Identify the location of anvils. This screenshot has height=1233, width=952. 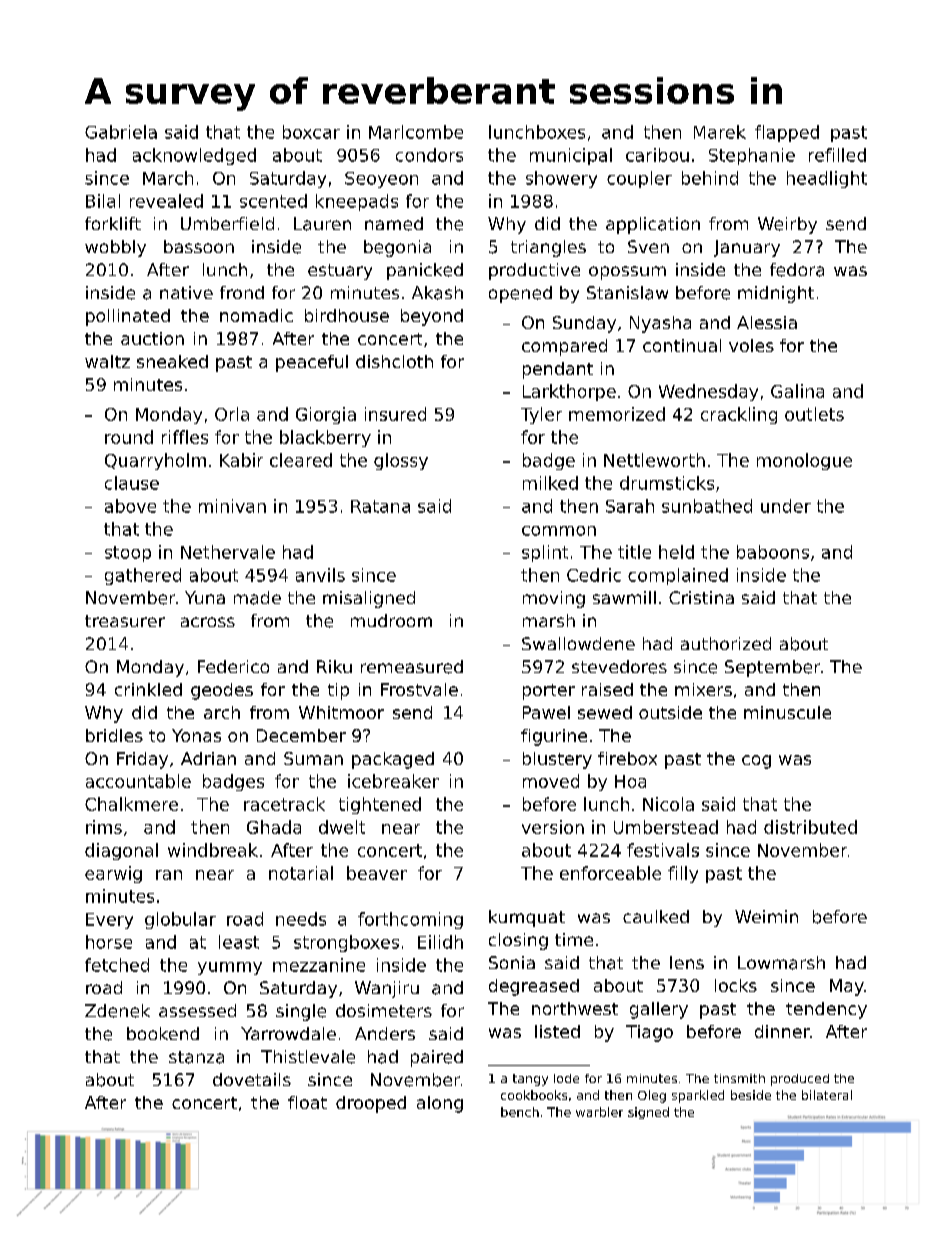
(320, 575).
